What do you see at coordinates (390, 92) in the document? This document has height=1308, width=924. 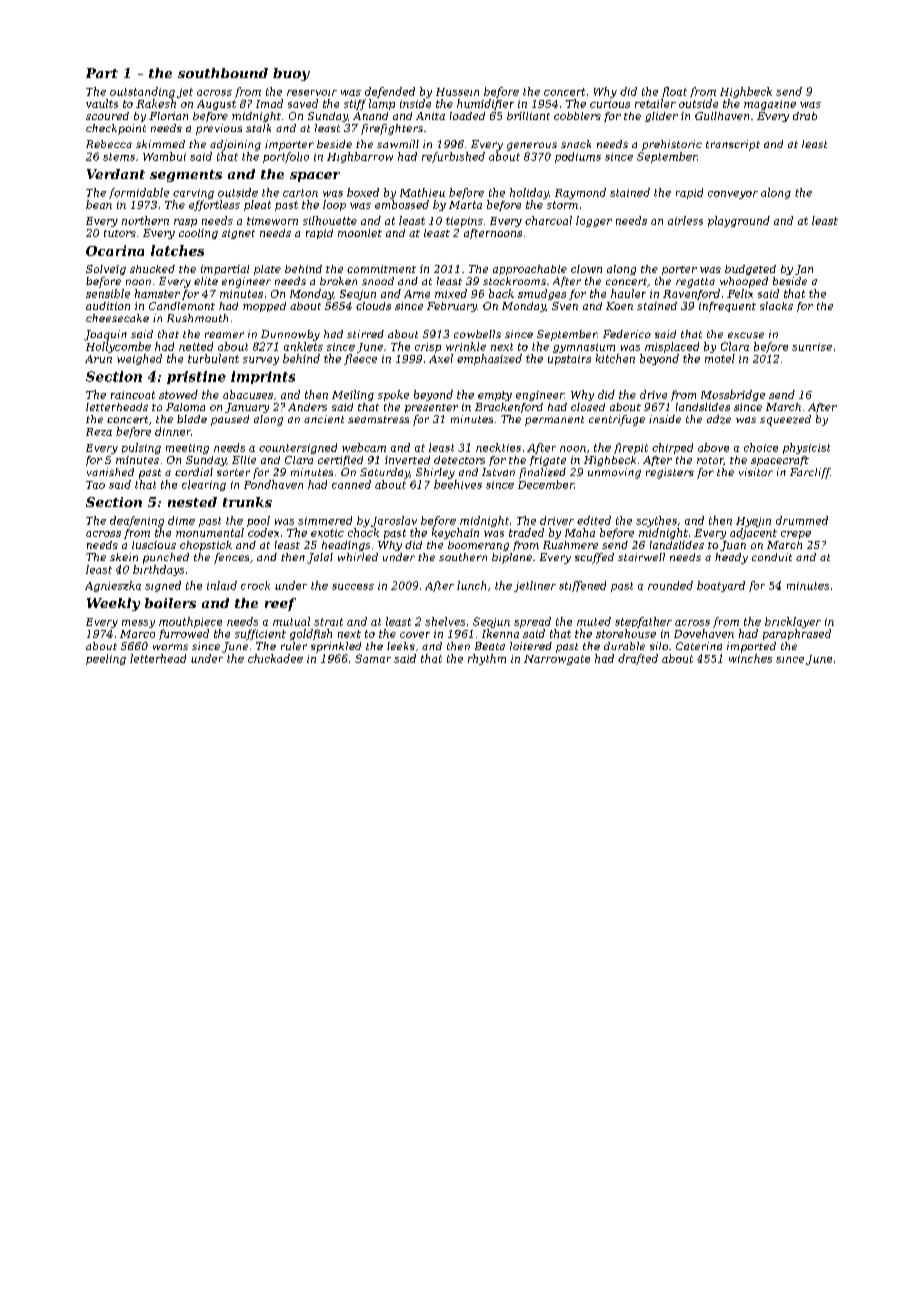 I see `defended` at bounding box center [390, 92].
